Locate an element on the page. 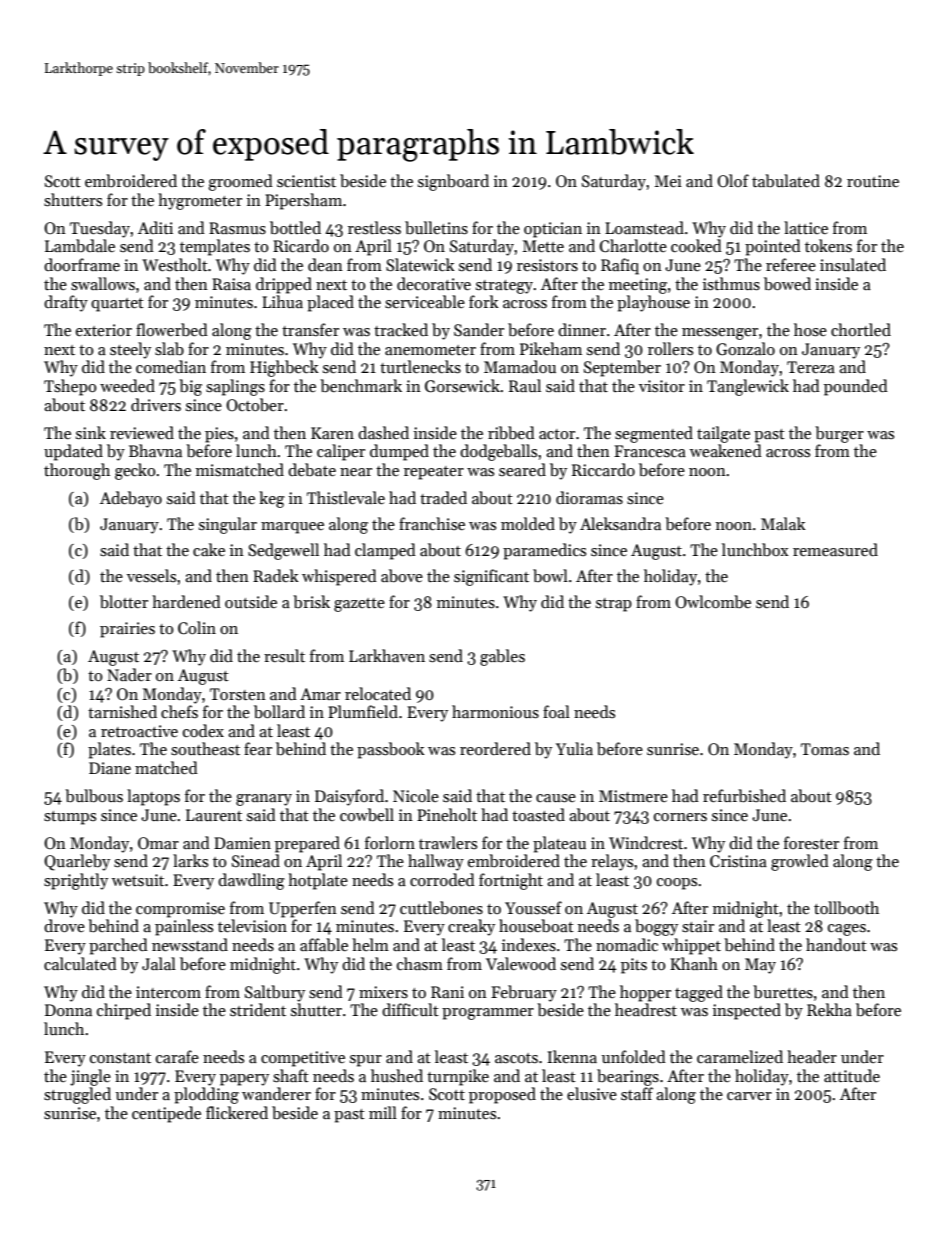  signboard is located at coordinates (453, 182).
